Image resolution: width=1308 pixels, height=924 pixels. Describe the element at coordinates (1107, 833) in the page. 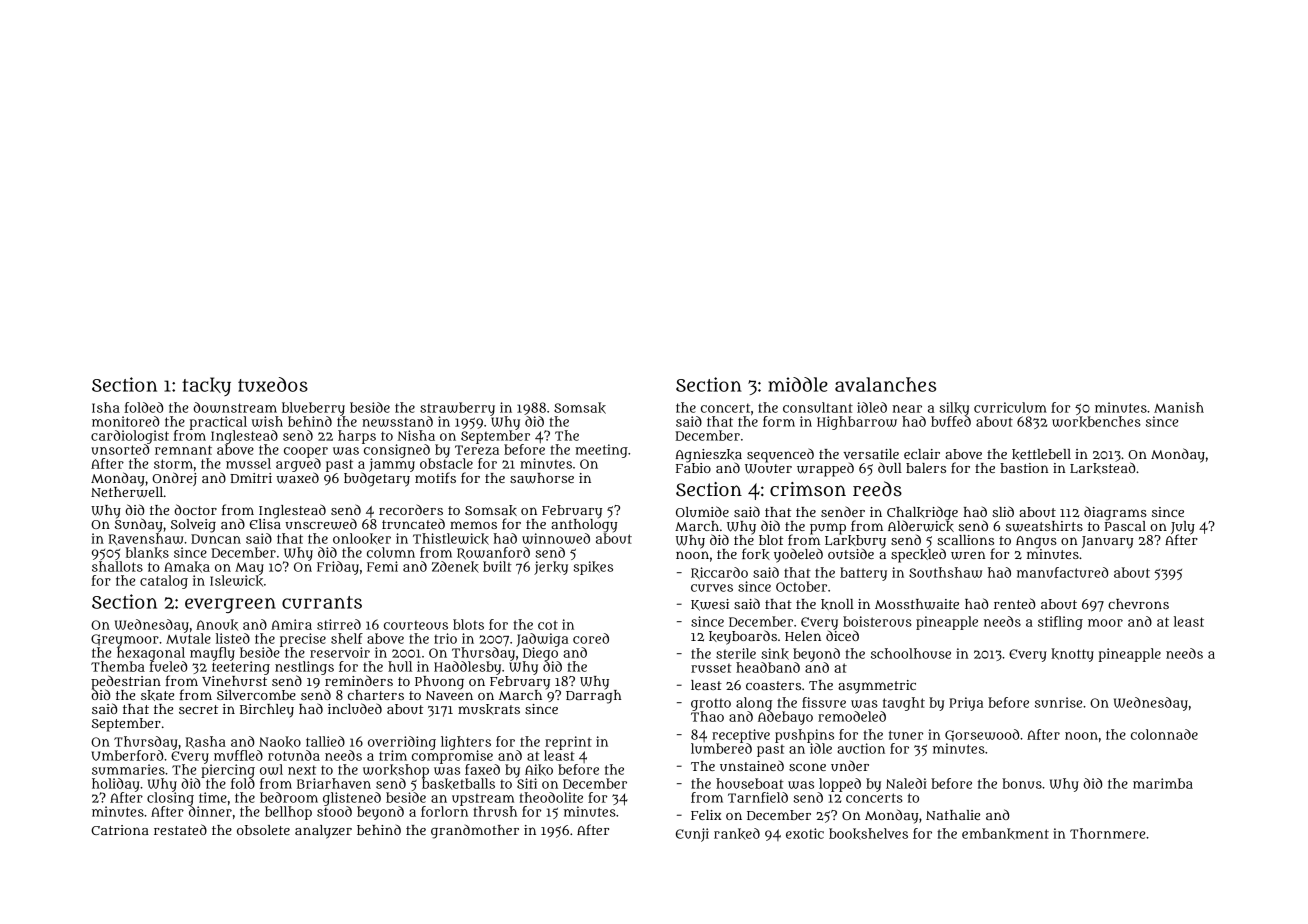

I see `Thornmere` at that location.
